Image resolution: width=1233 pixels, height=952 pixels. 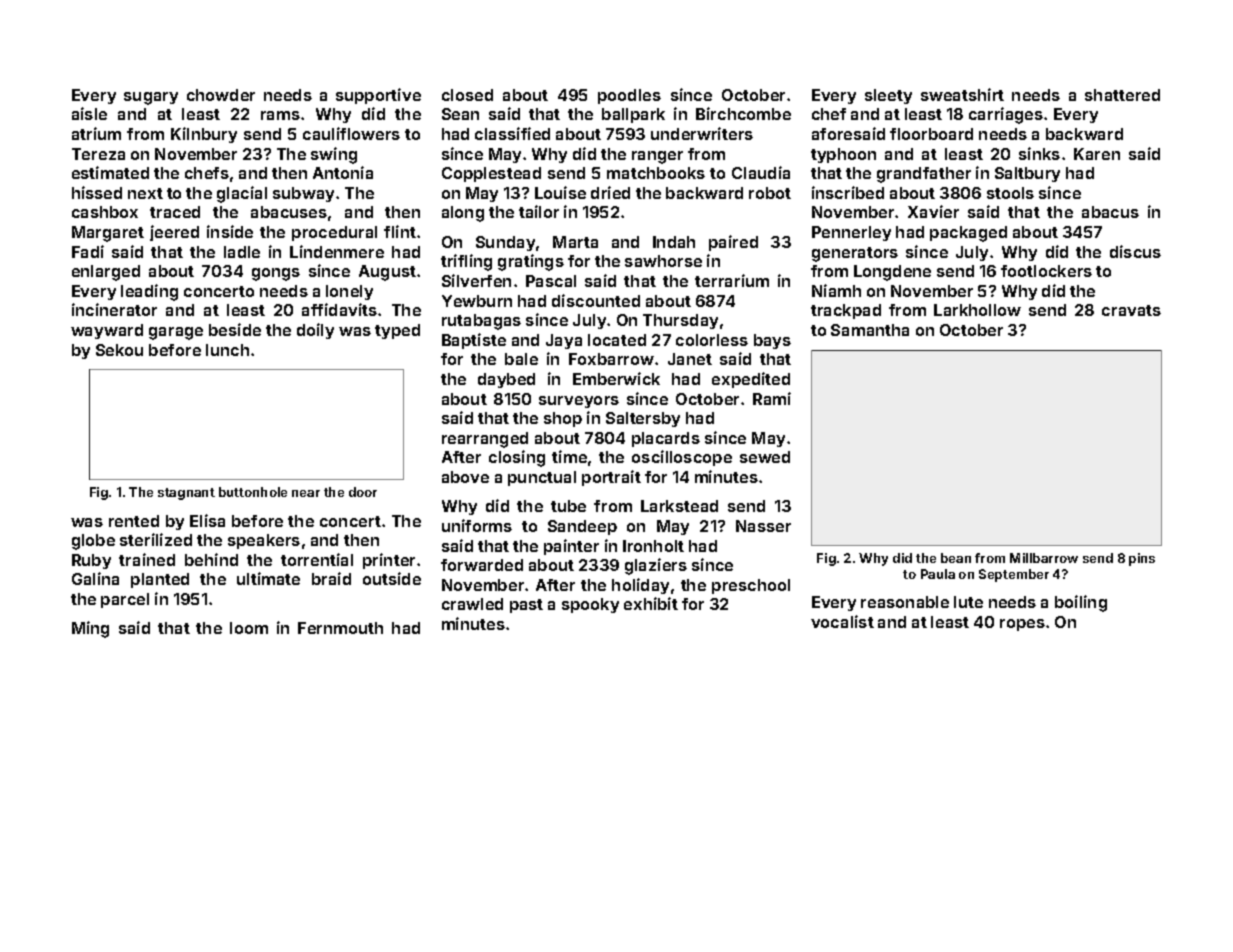 What do you see at coordinates (1122, 95) in the screenshot?
I see `shattered` at bounding box center [1122, 95].
